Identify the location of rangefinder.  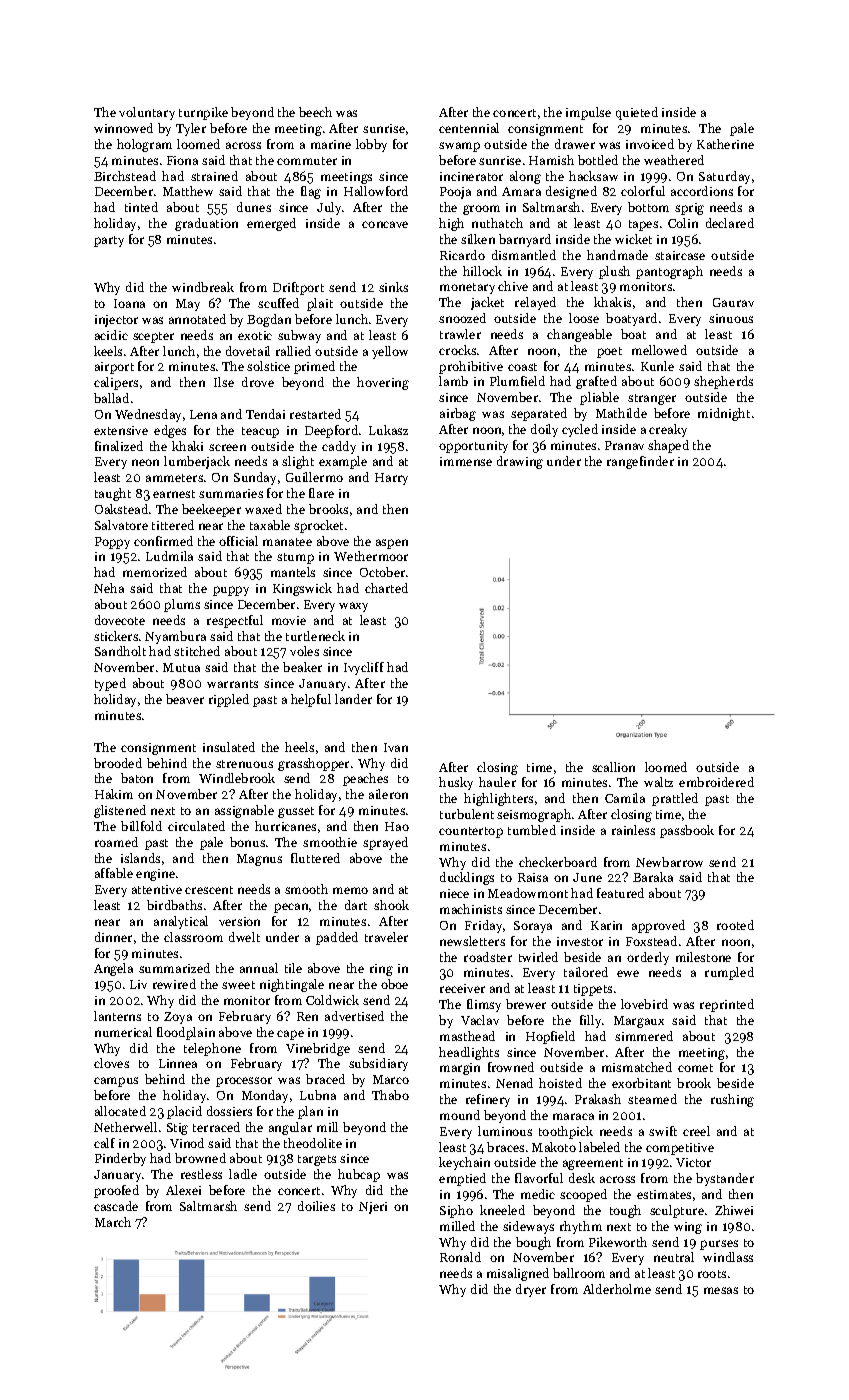
(640, 462).
